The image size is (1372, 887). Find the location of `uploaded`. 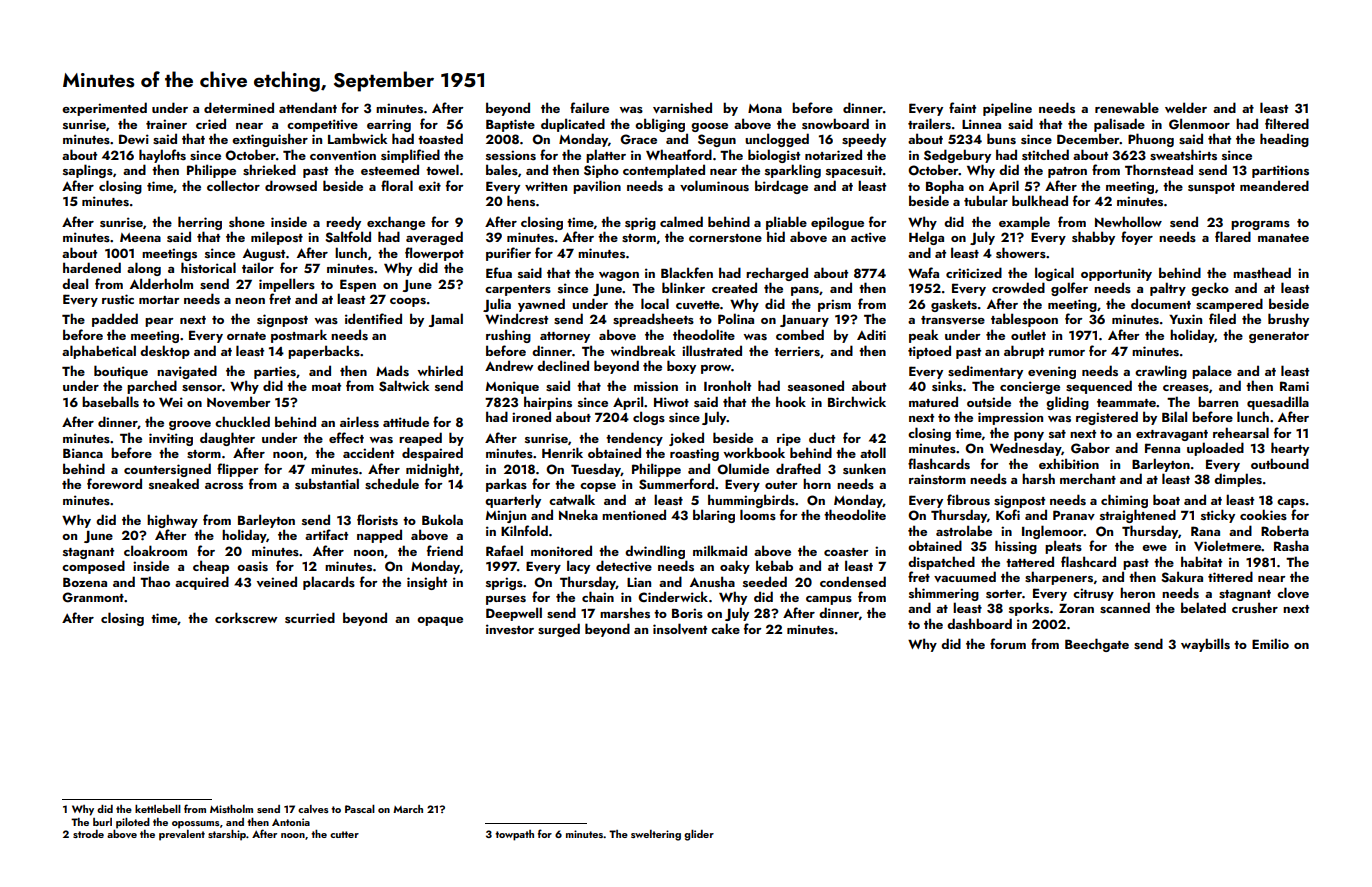

uploaded is located at coordinates (1215, 449).
